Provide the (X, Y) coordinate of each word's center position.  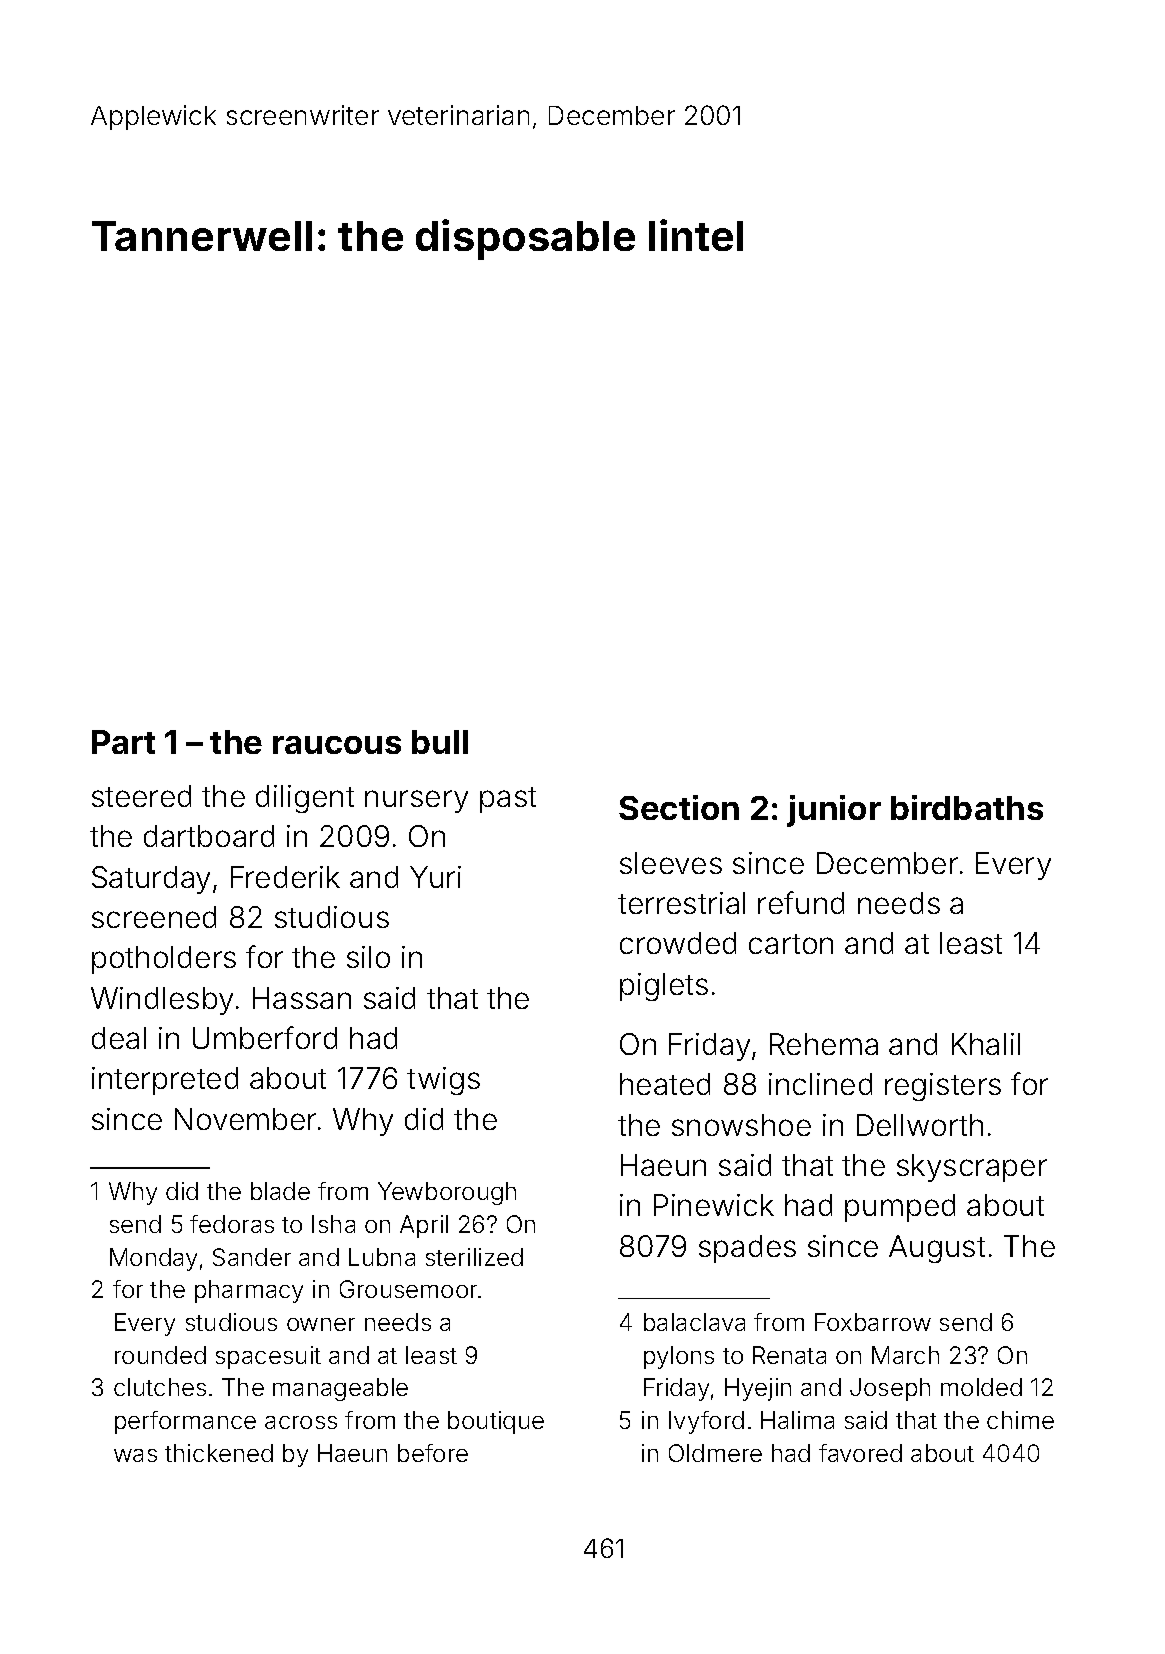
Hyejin (758, 1389)
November (245, 1119)
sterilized (474, 1257)
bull (440, 742)
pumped (900, 1208)
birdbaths (967, 807)
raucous (337, 745)
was (135, 1455)
